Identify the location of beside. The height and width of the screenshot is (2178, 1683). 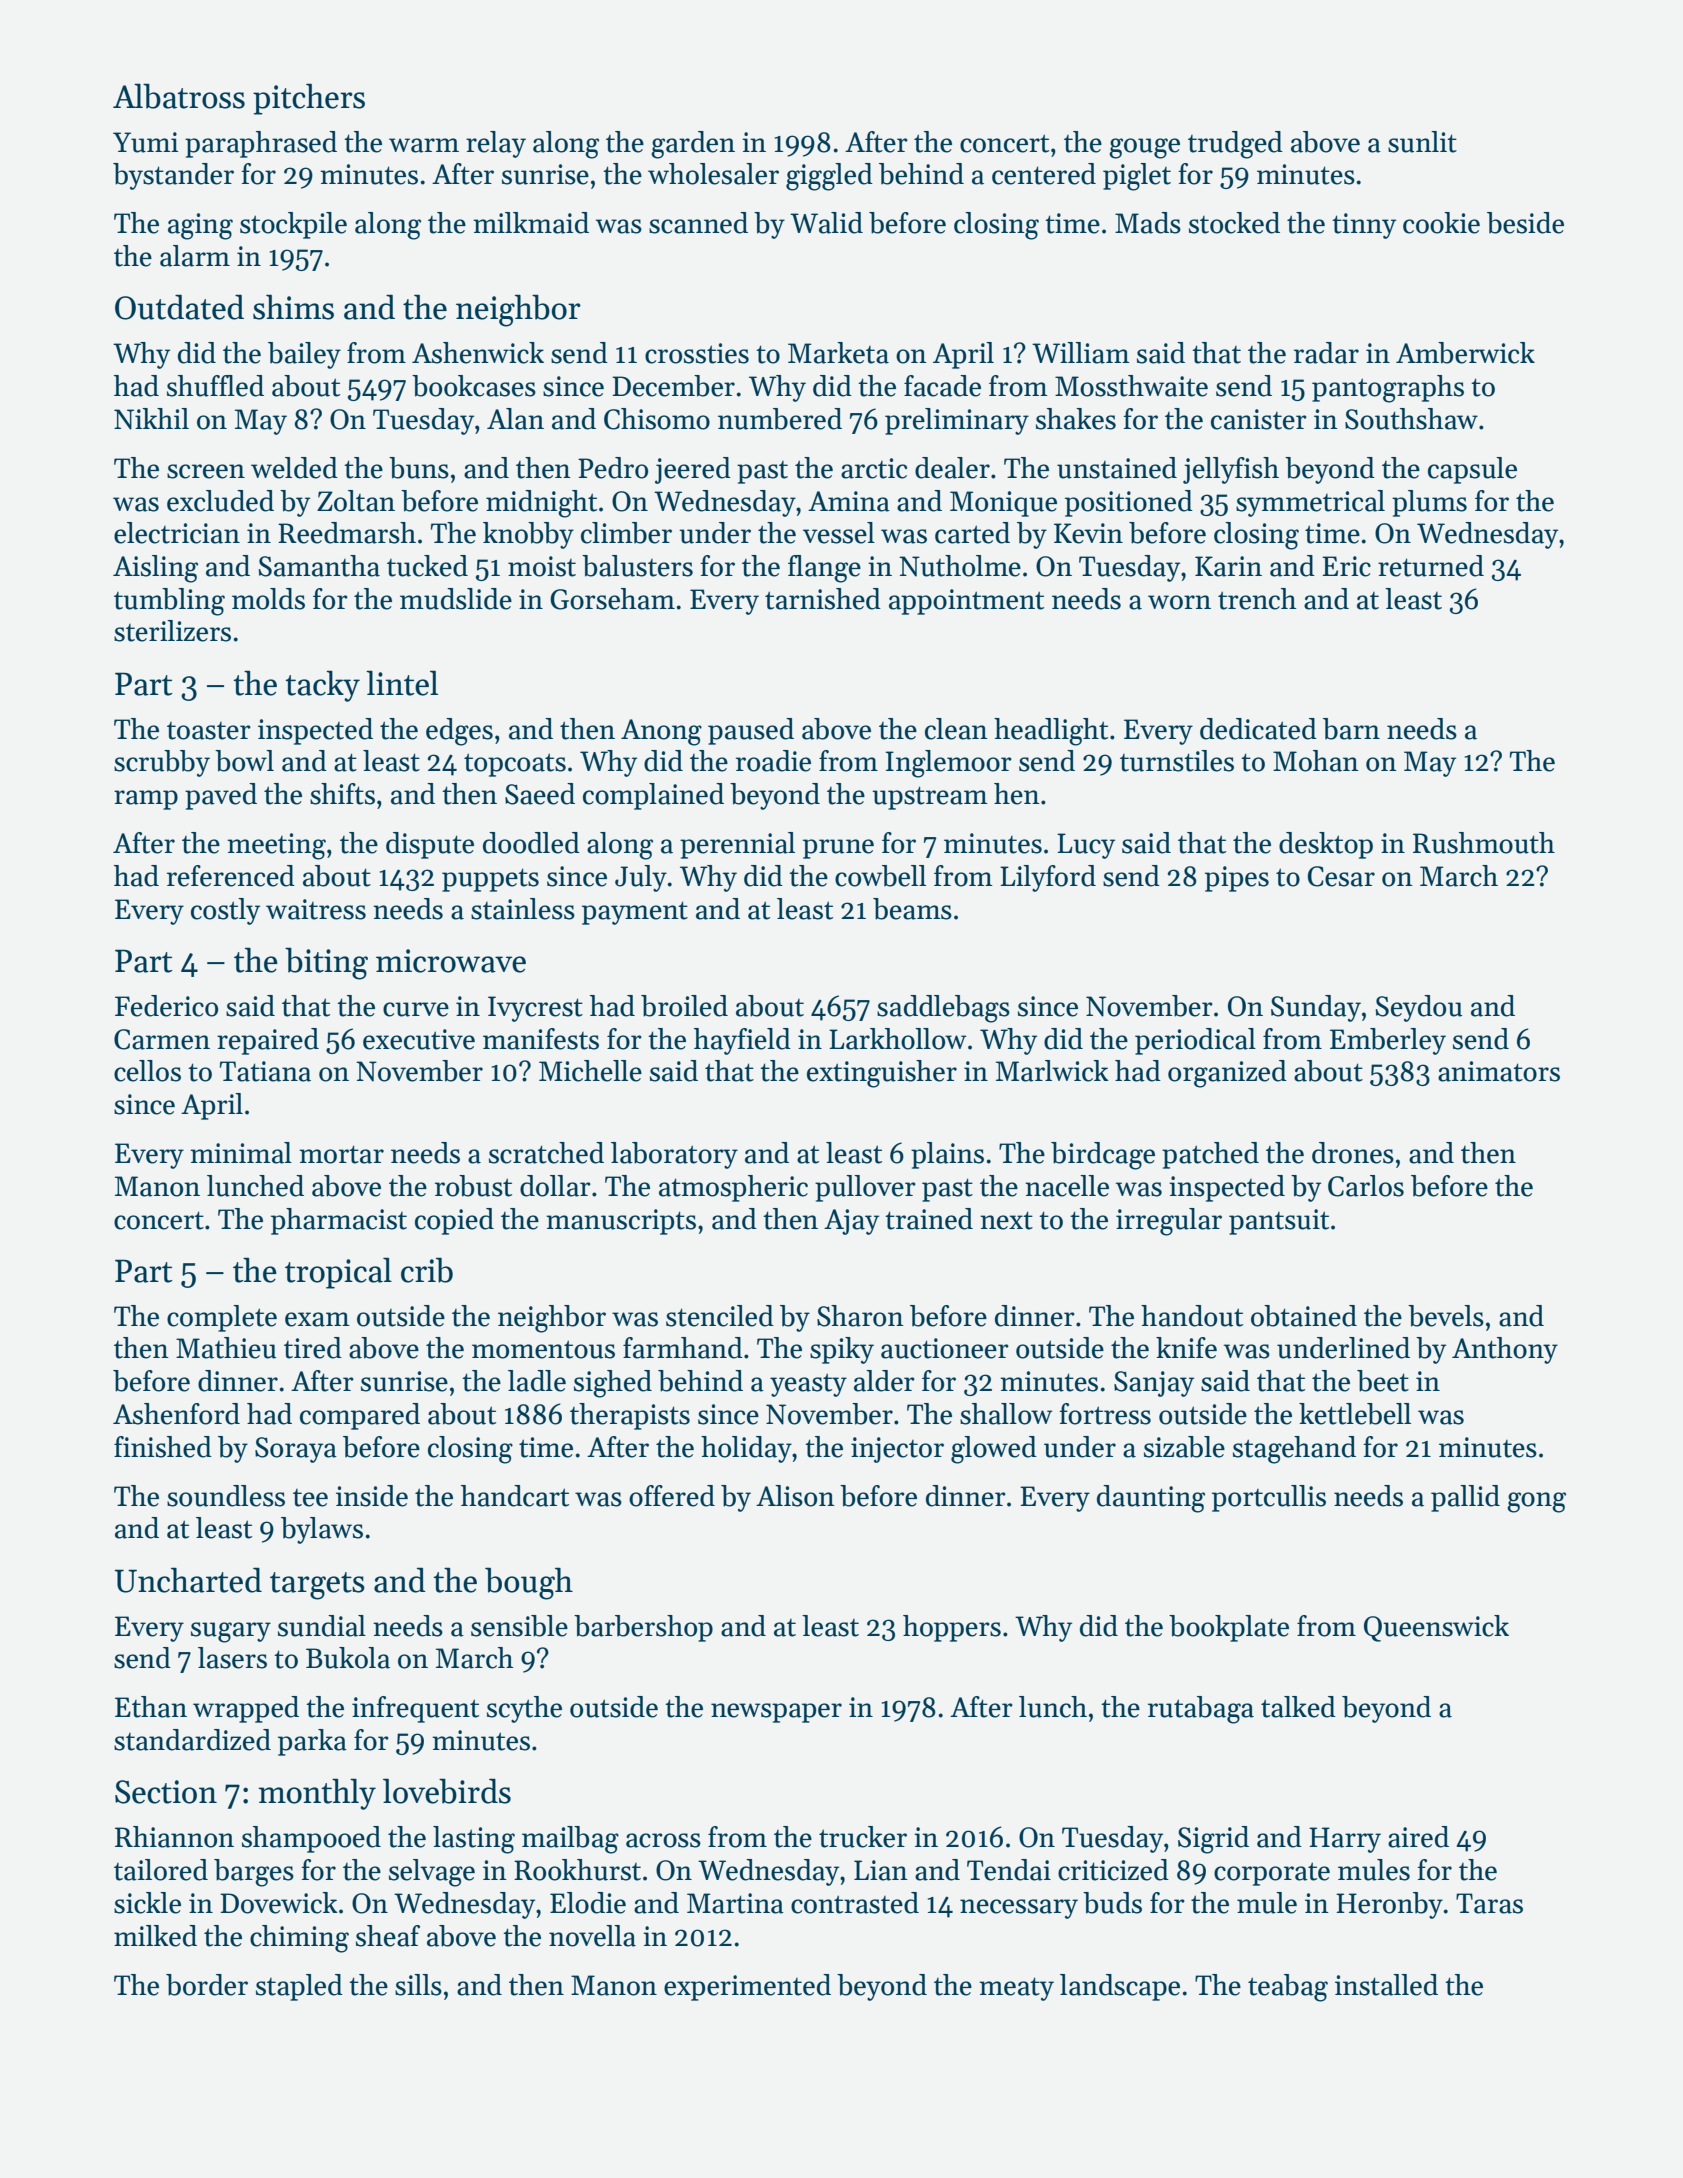
(1525, 223).
